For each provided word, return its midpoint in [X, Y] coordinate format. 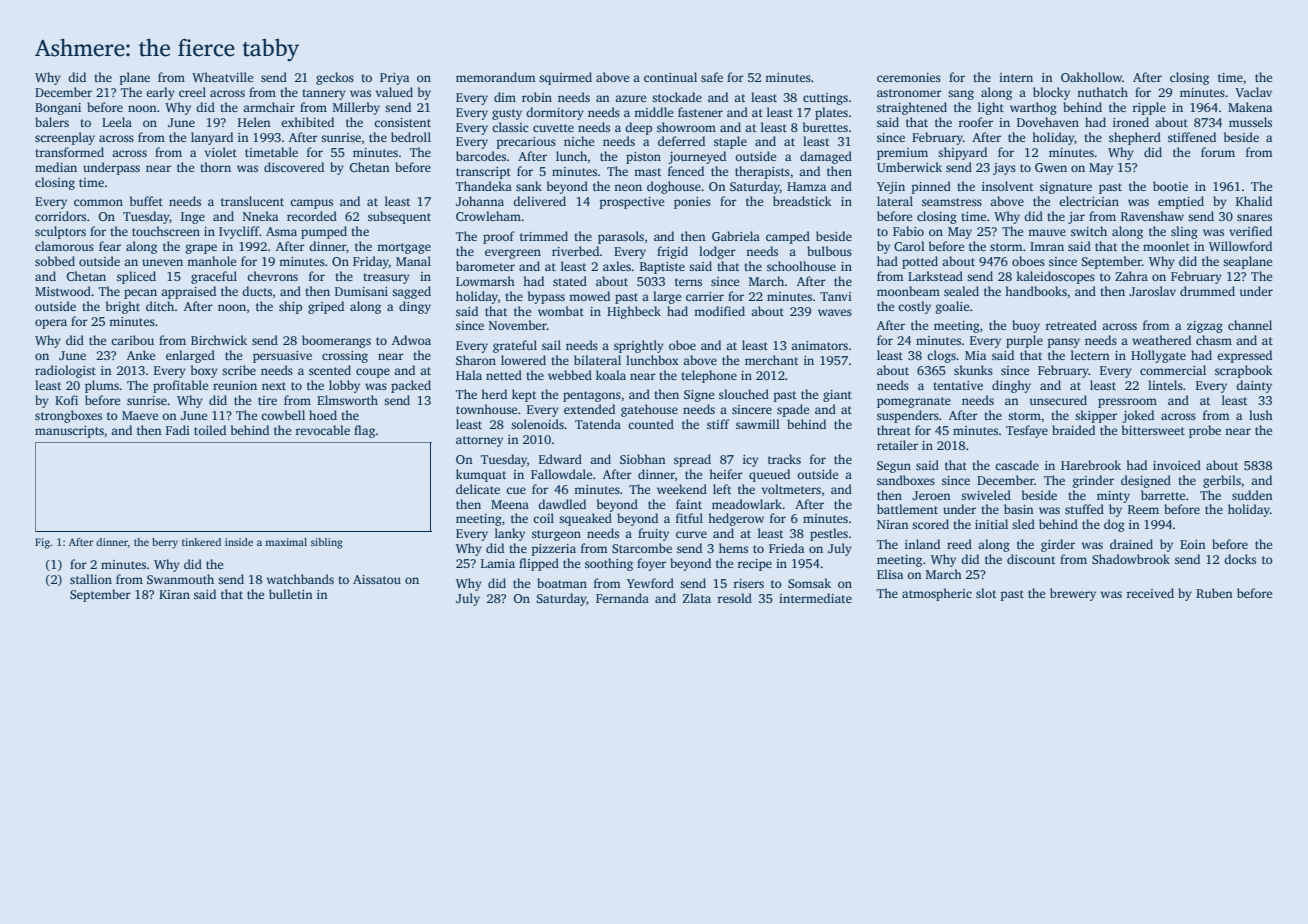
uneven [162, 262]
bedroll [411, 137]
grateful [515, 346]
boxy [204, 371]
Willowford [1240, 246]
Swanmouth [180, 579]
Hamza [806, 186]
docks [1240, 559]
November [518, 325]
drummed [1207, 291]
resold [734, 598]
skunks [973, 370]
